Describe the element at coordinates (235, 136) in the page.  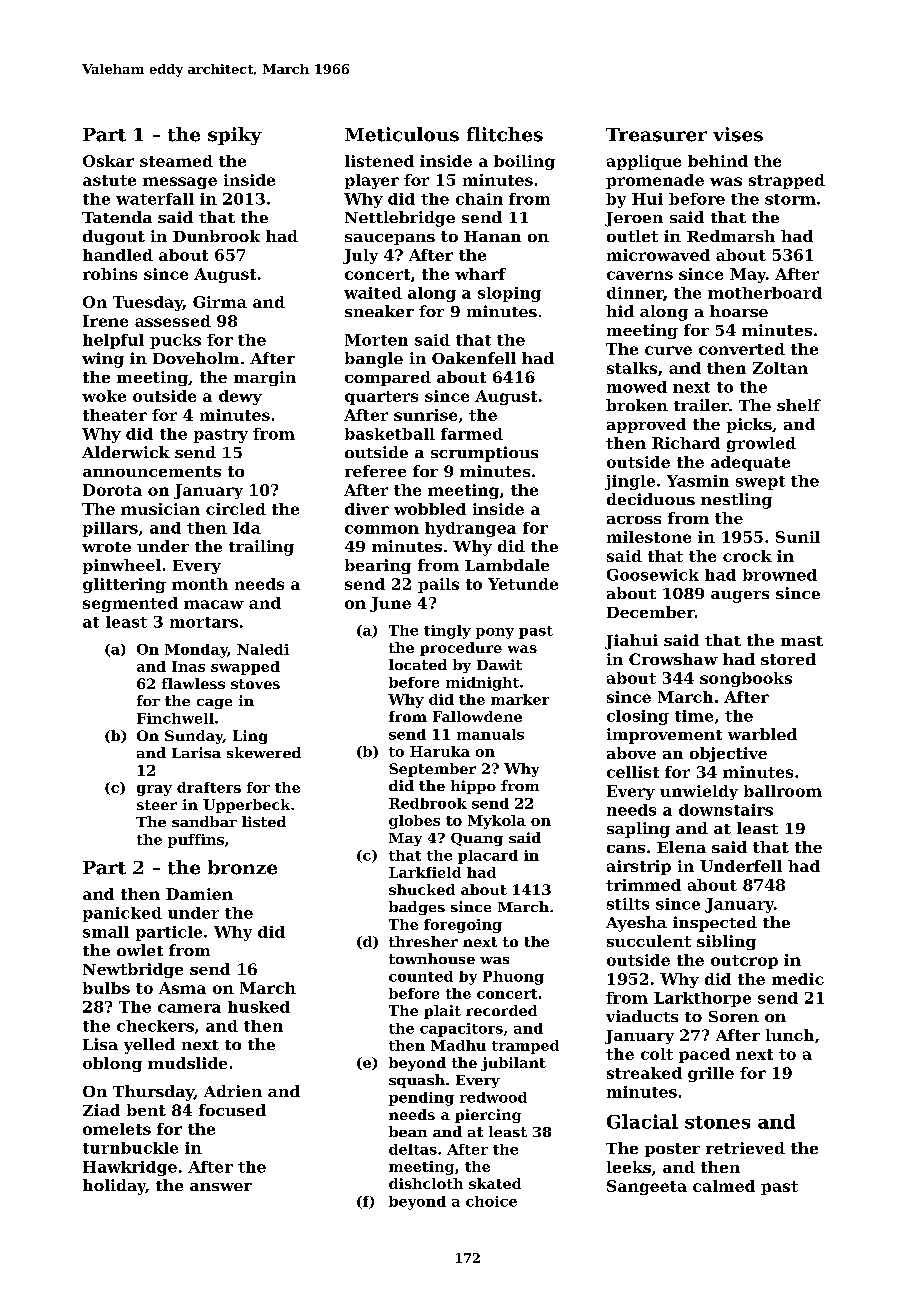
I see `spiky` at that location.
